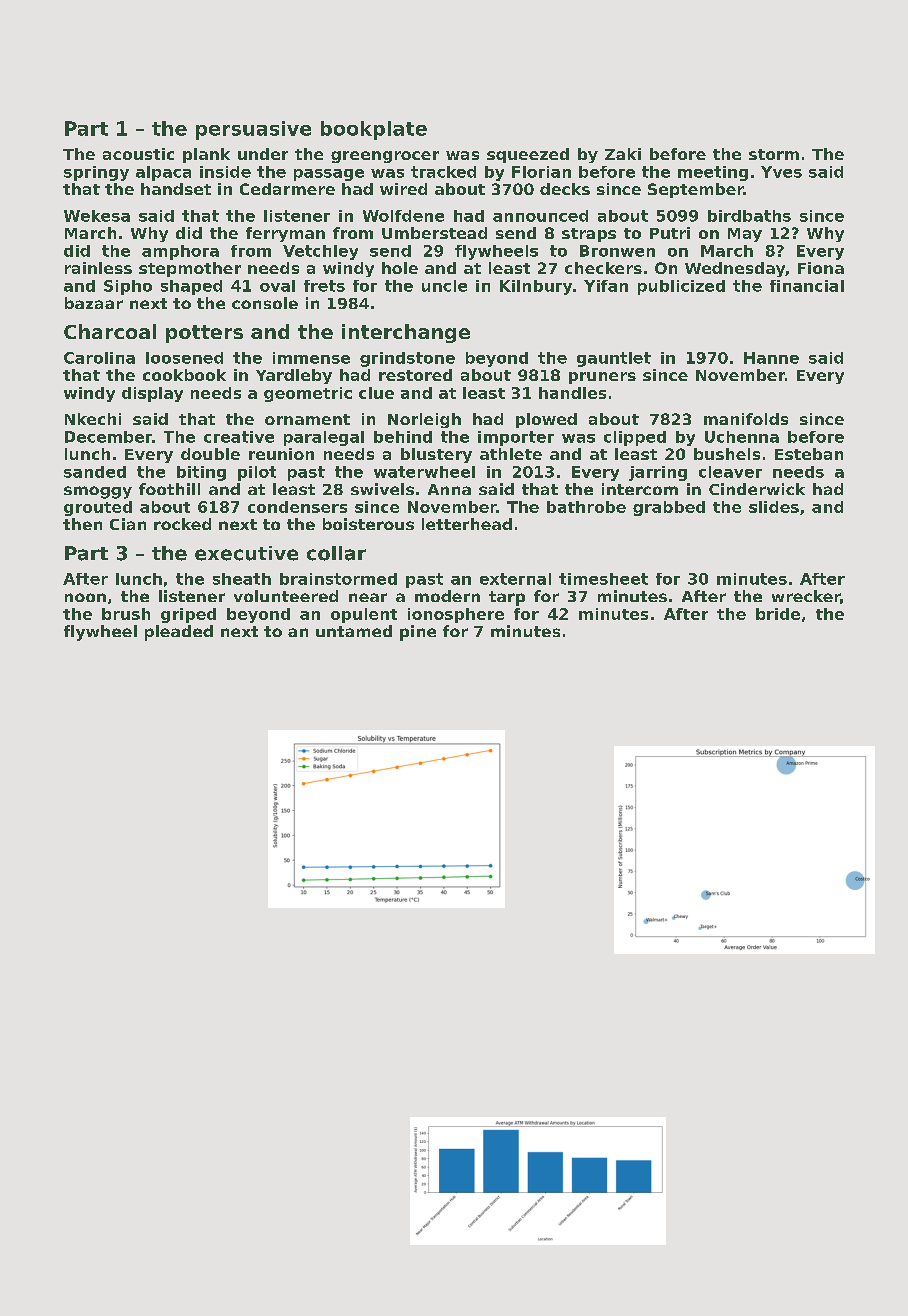 This document has height=1316, width=908. What do you see at coordinates (152, 394) in the document?
I see `display` at bounding box center [152, 394].
